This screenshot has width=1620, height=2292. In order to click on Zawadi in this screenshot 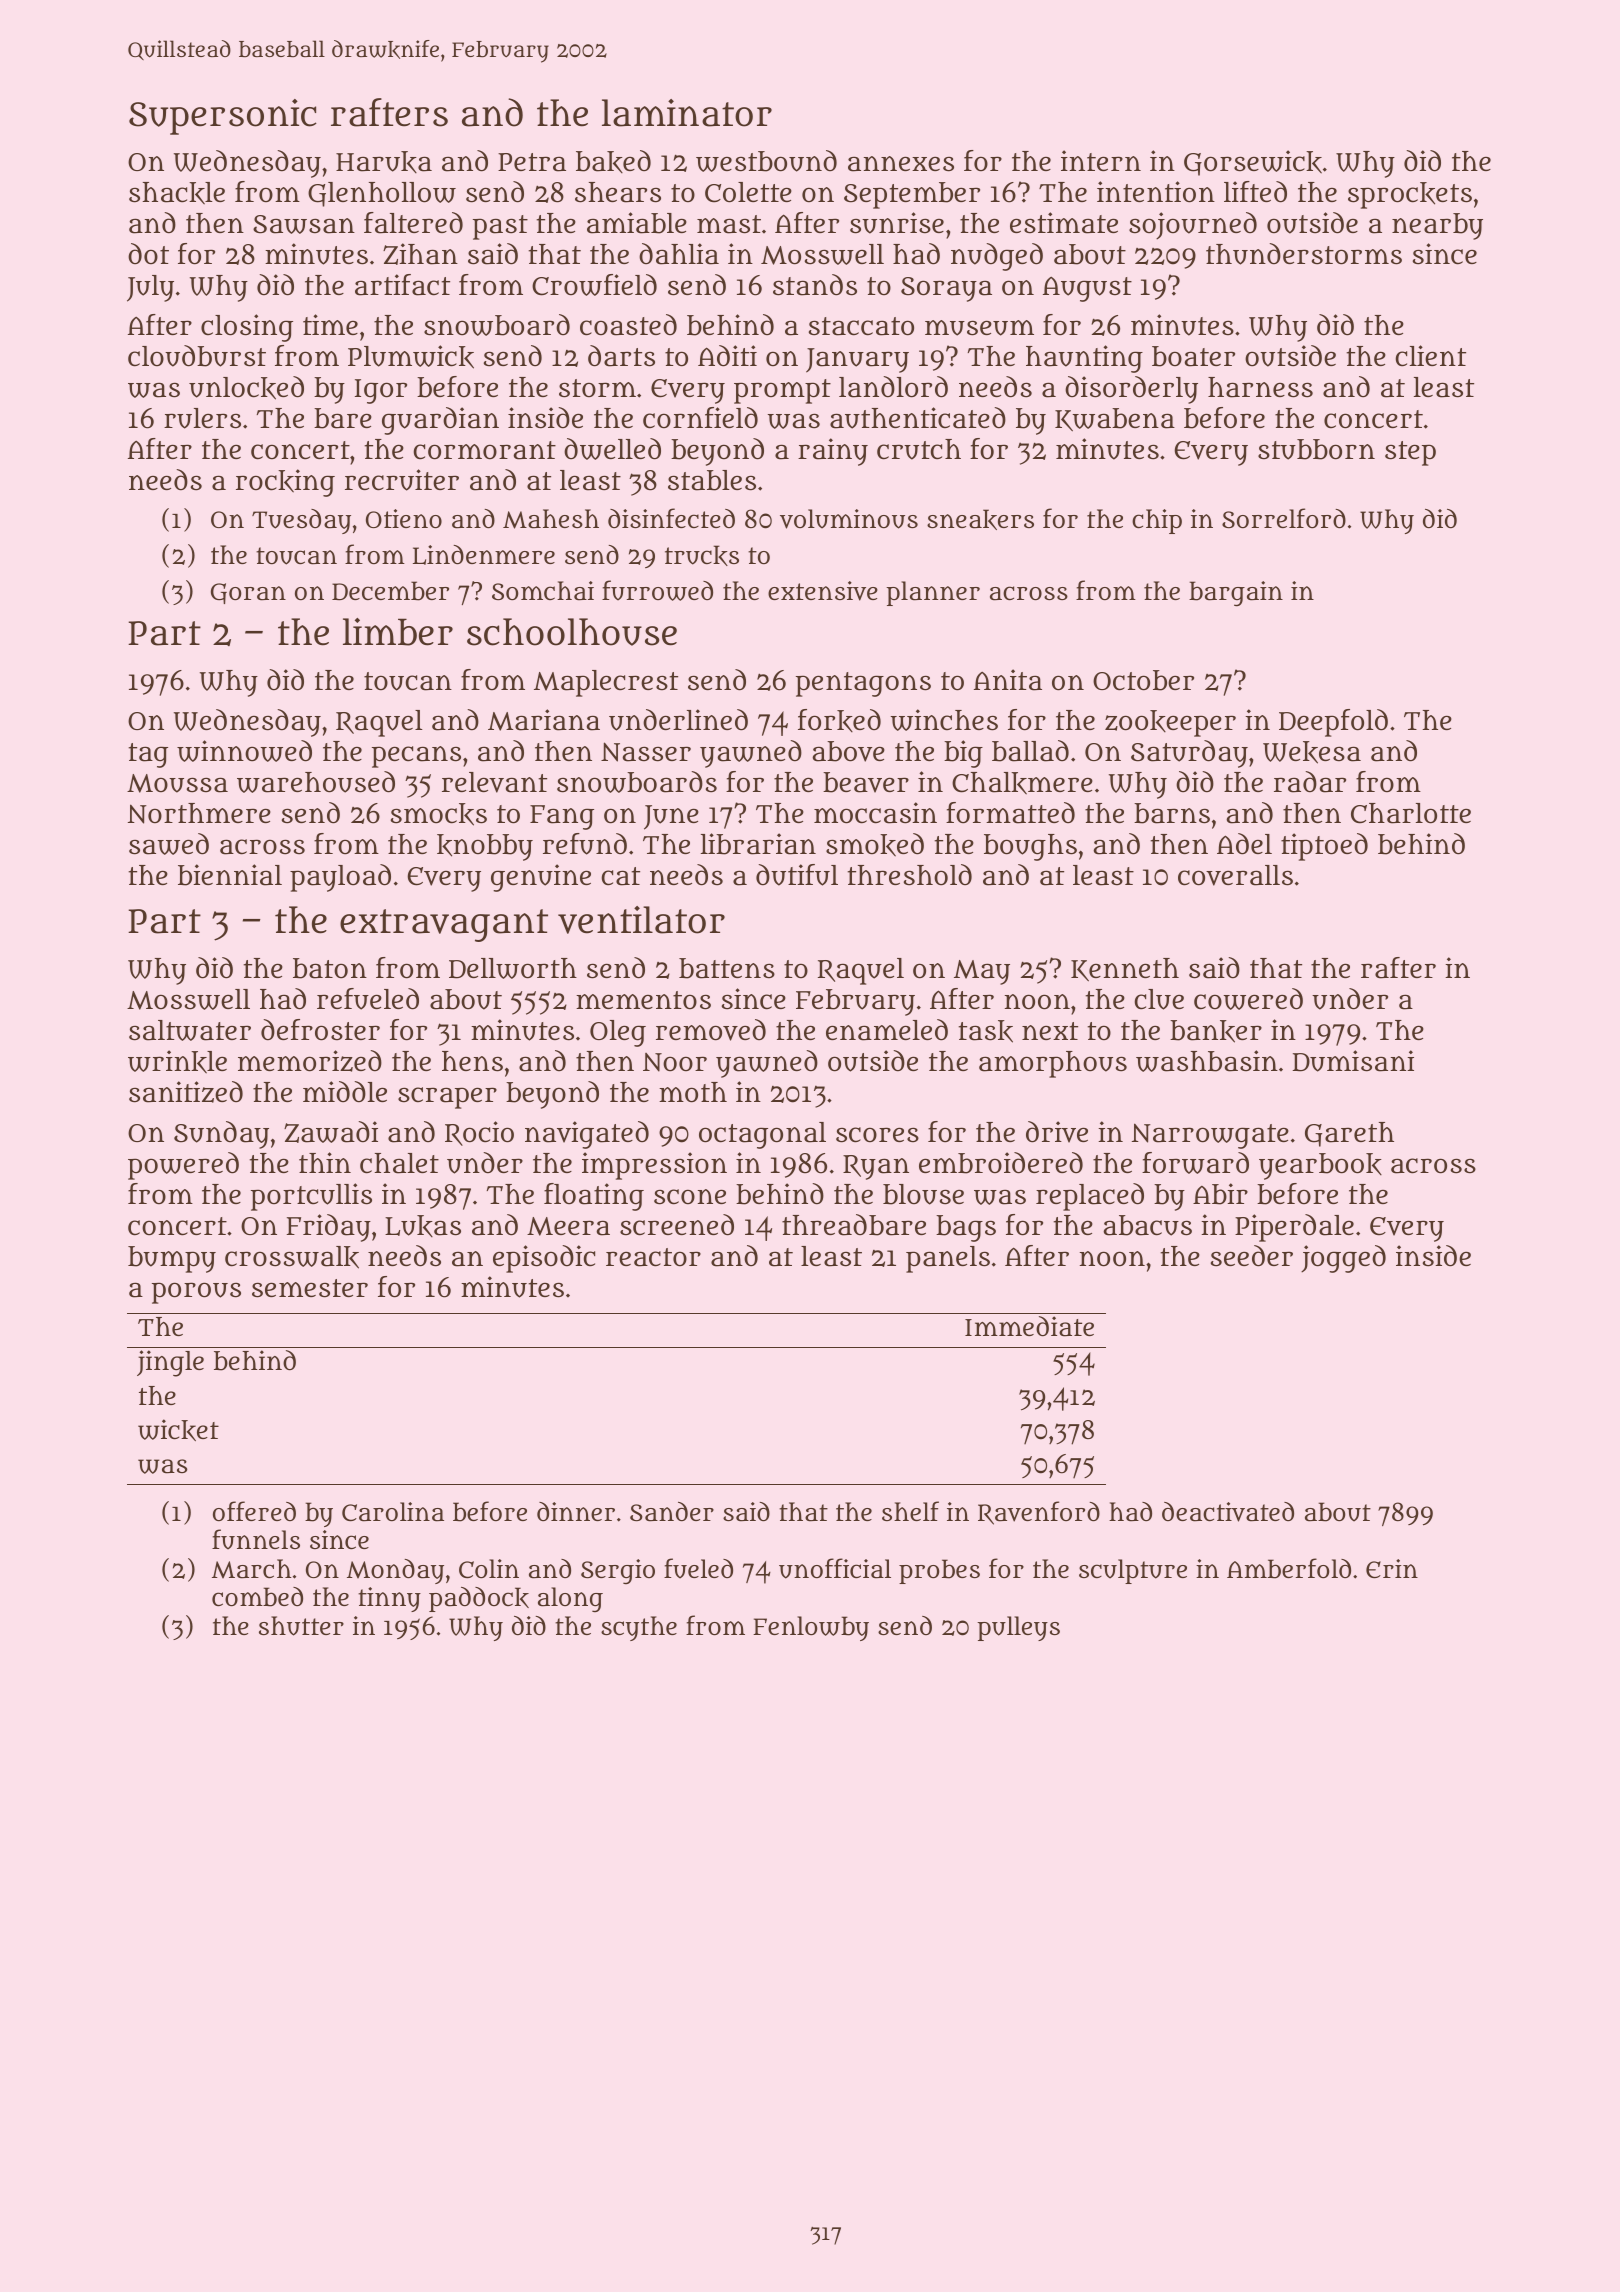, I will do `click(331, 1132)`.
